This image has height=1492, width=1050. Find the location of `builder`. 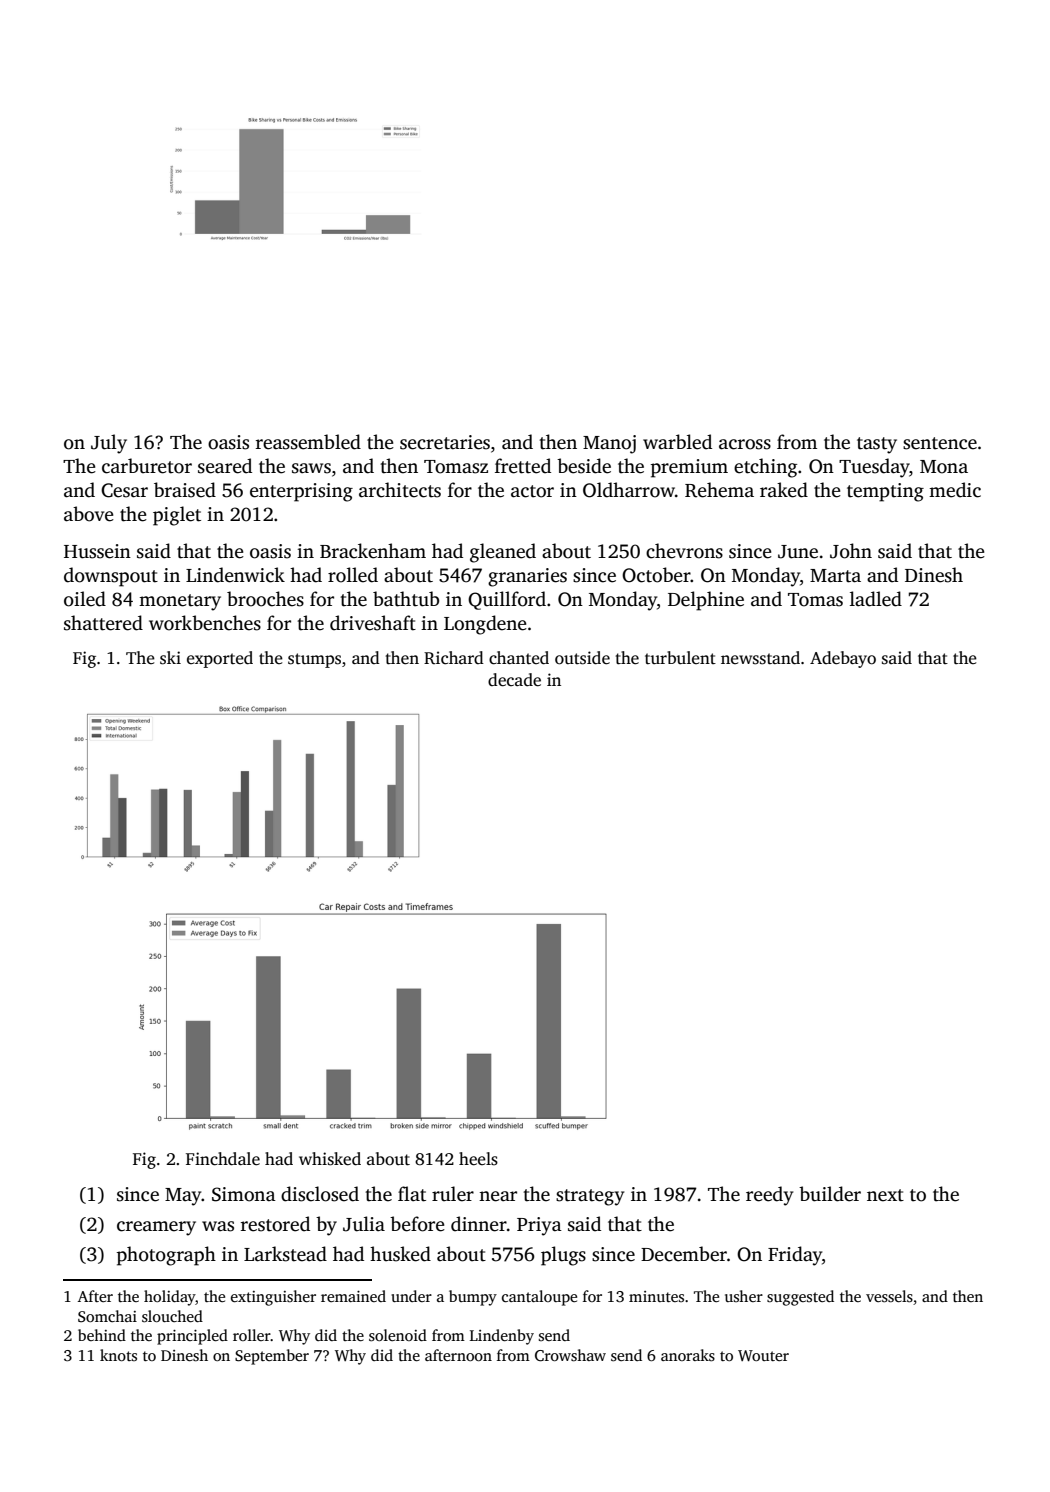

builder is located at coordinates (830, 1194).
